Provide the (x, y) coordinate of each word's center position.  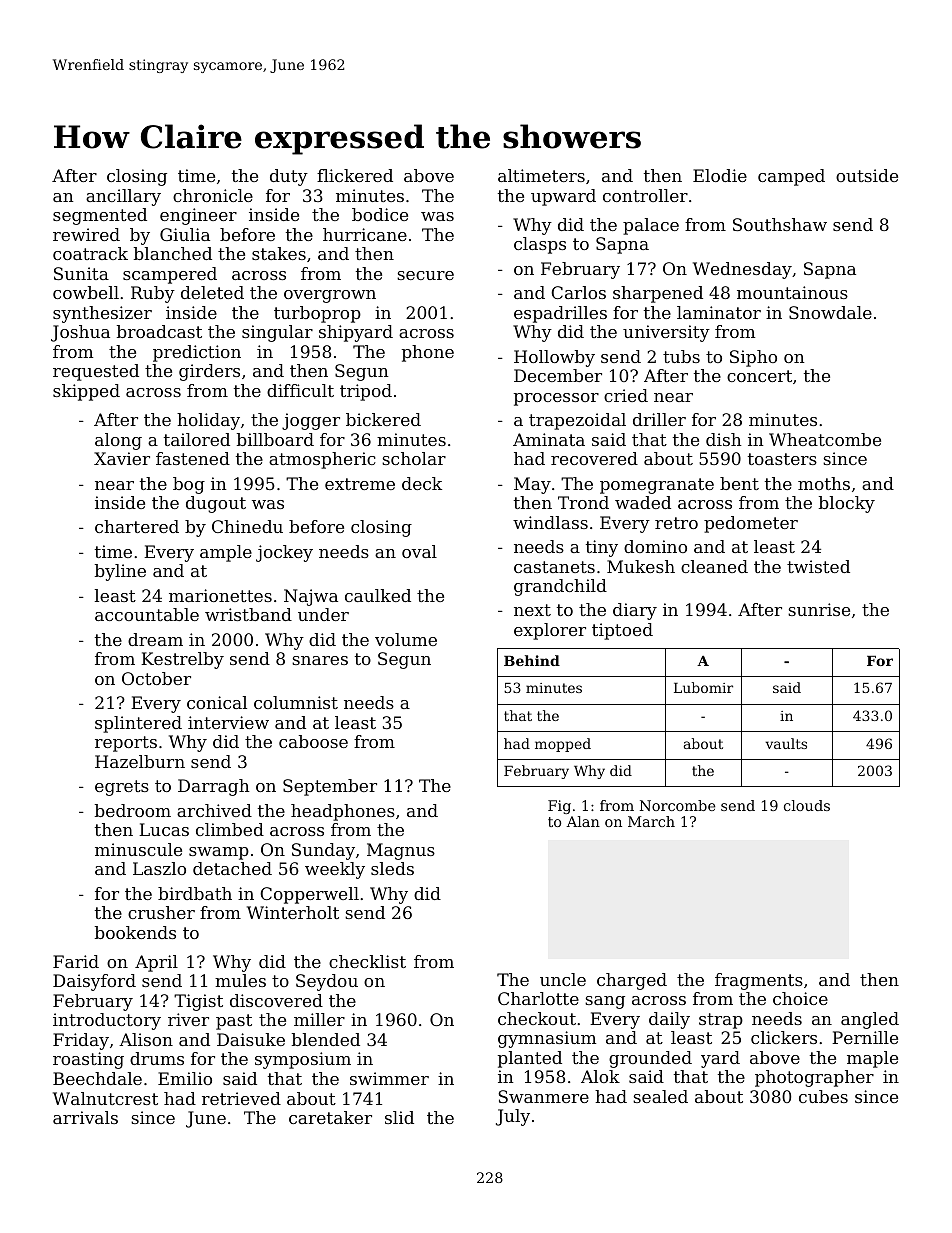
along (118, 441)
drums (157, 1058)
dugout (216, 504)
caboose (313, 741)
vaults (786, 743)
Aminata (549, 439)
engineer (198, 216)
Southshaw (780, 224)
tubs (681, 356)
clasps (540, 245)
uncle (563, 979)
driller (659, 419)
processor (556, 399)
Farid (76, 961)
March (651, 821)
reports (126, 744)
